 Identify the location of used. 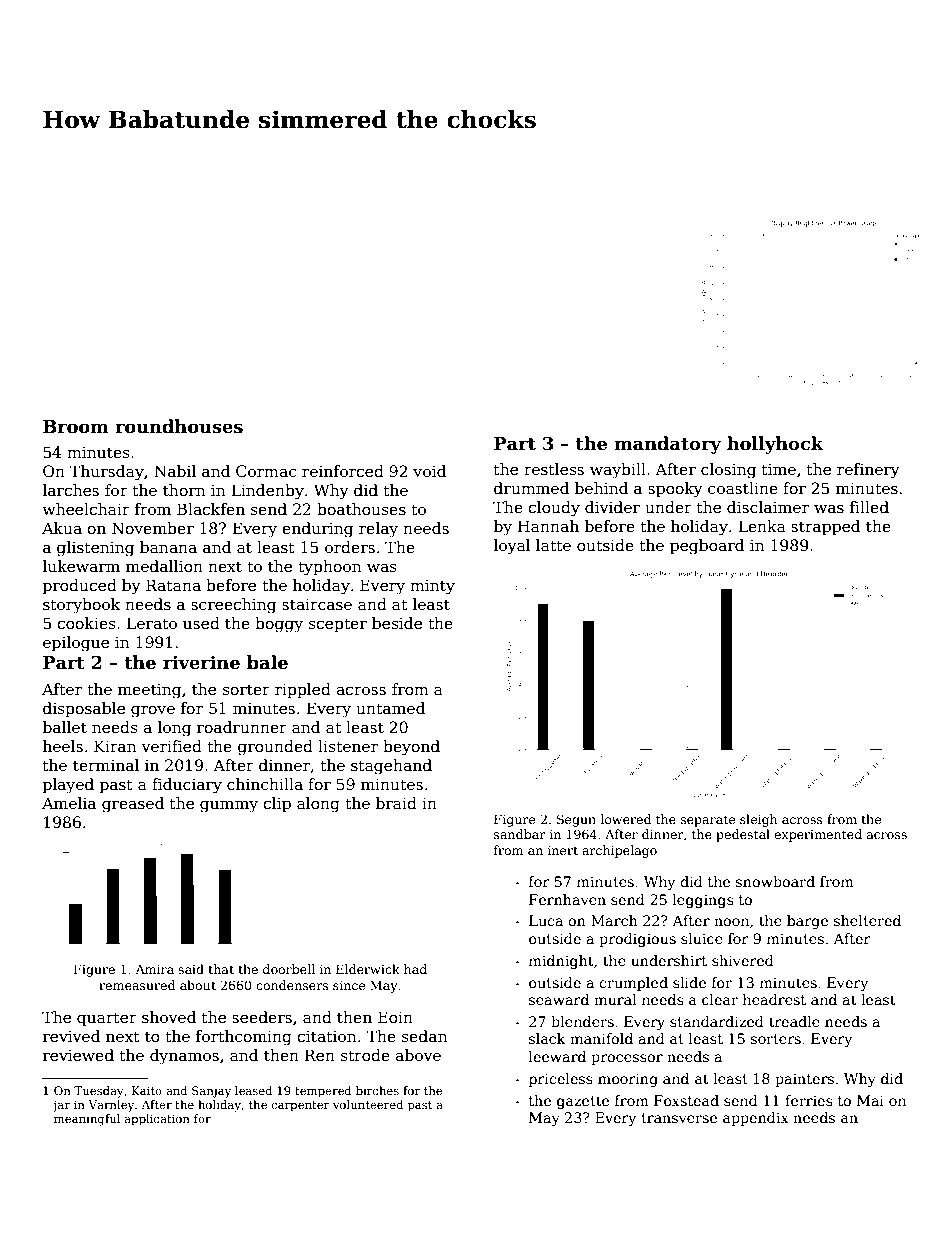
(201, 623).
